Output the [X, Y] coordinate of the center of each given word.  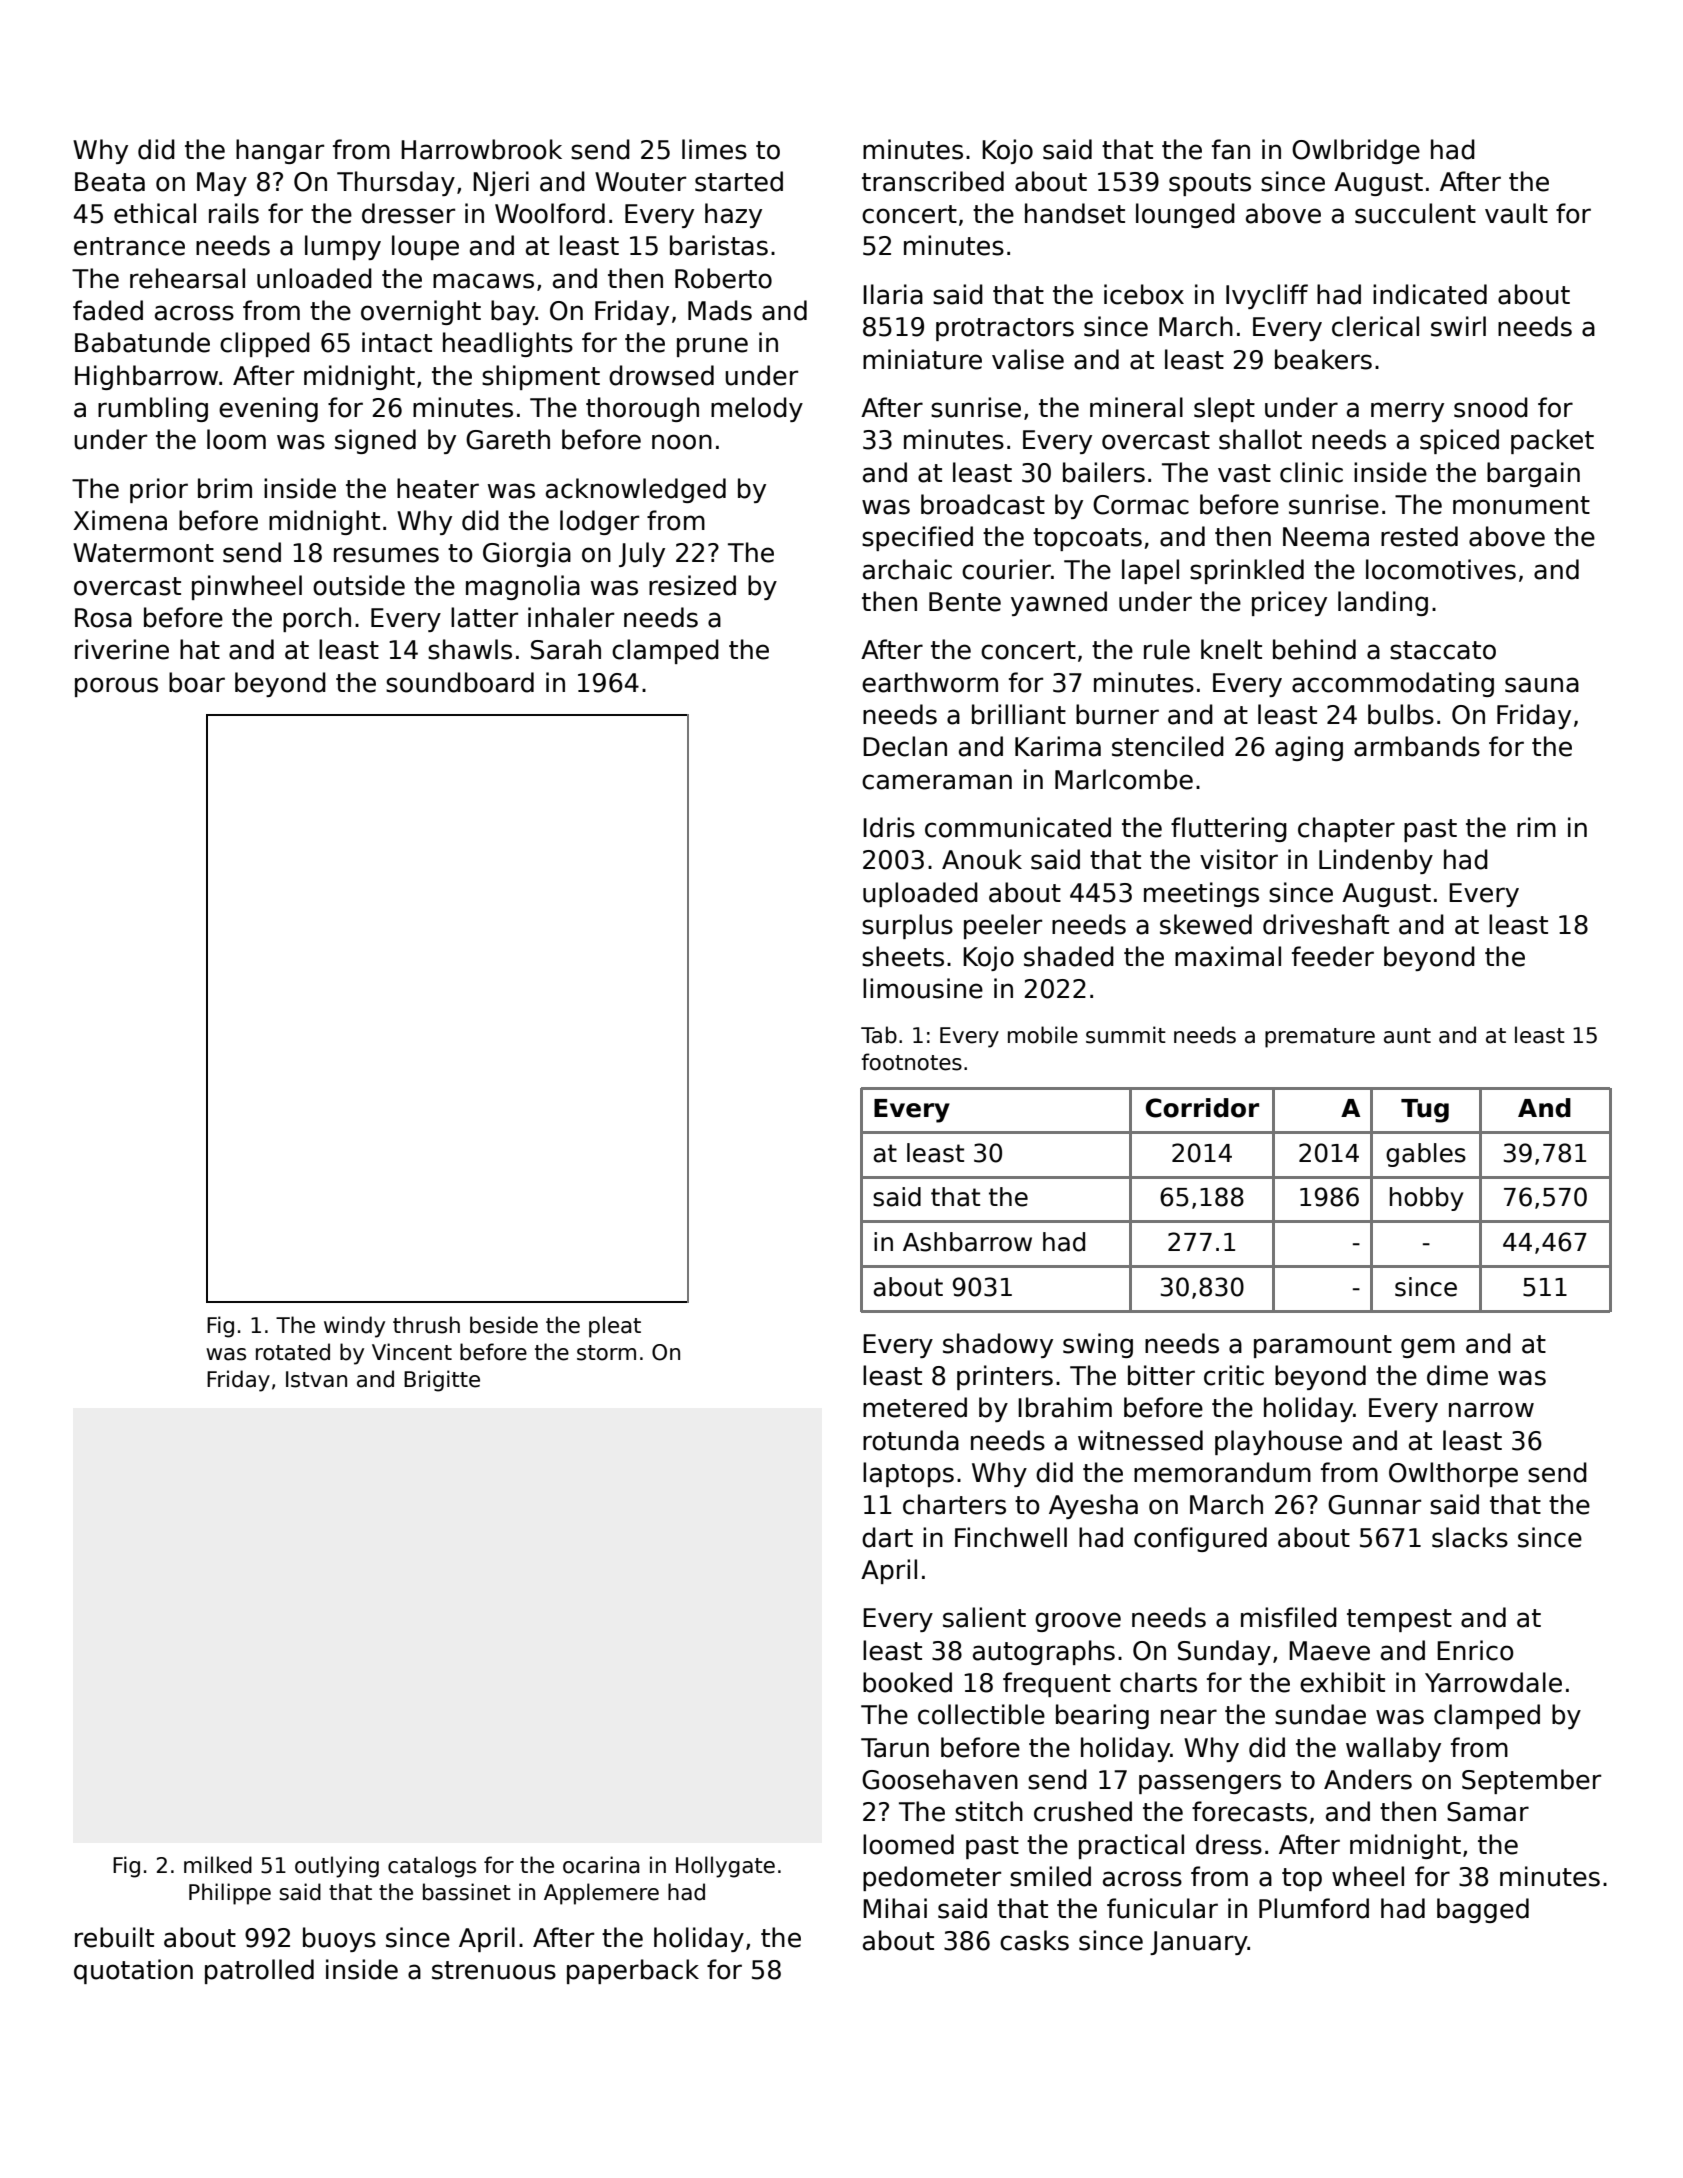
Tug [1425, 1111]
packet [1552, 441]
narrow [1491, 1410]
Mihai [895, 1908]
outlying [337, 1867]
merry [1407, 412]
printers [1005, 1377]
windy [354, 1327]
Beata [110, 182]
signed [375, 441]
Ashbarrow [967, 1242]
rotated [293, 1352]
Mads [720, 310]
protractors [1005, 329]
